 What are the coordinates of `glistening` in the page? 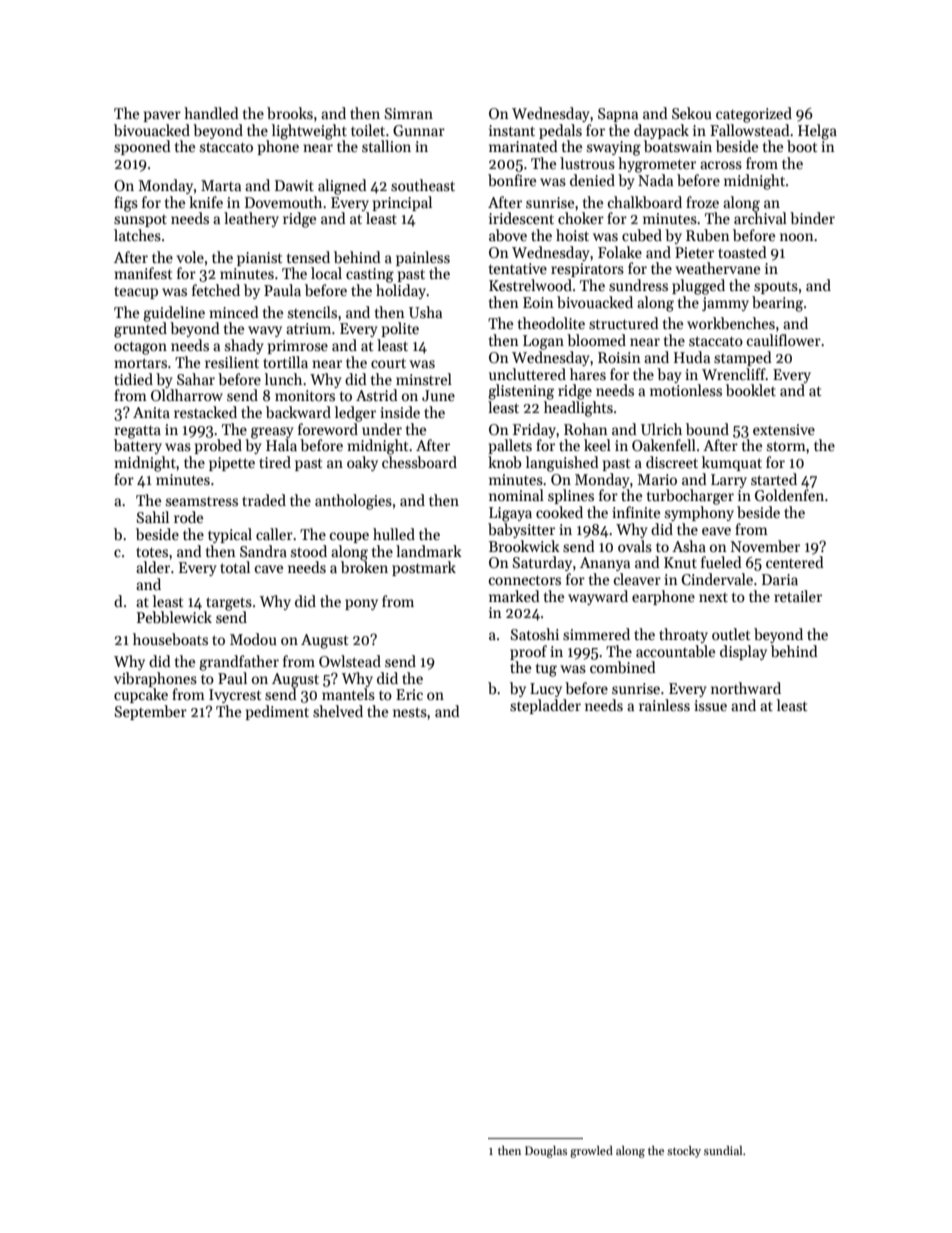 It's located at (521, 392).
